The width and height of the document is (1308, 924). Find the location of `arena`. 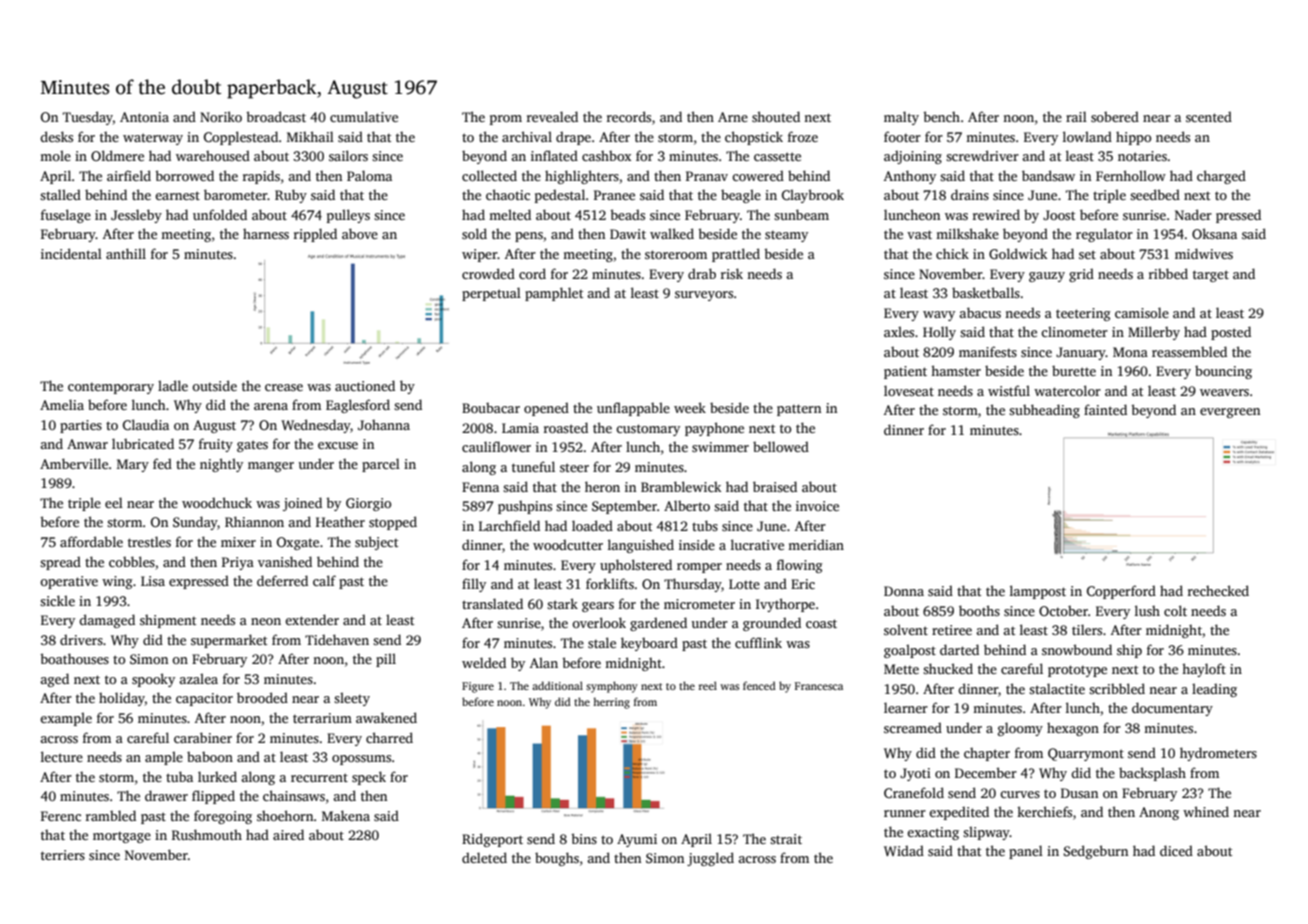

arena is located at coordinates (271, 406).
